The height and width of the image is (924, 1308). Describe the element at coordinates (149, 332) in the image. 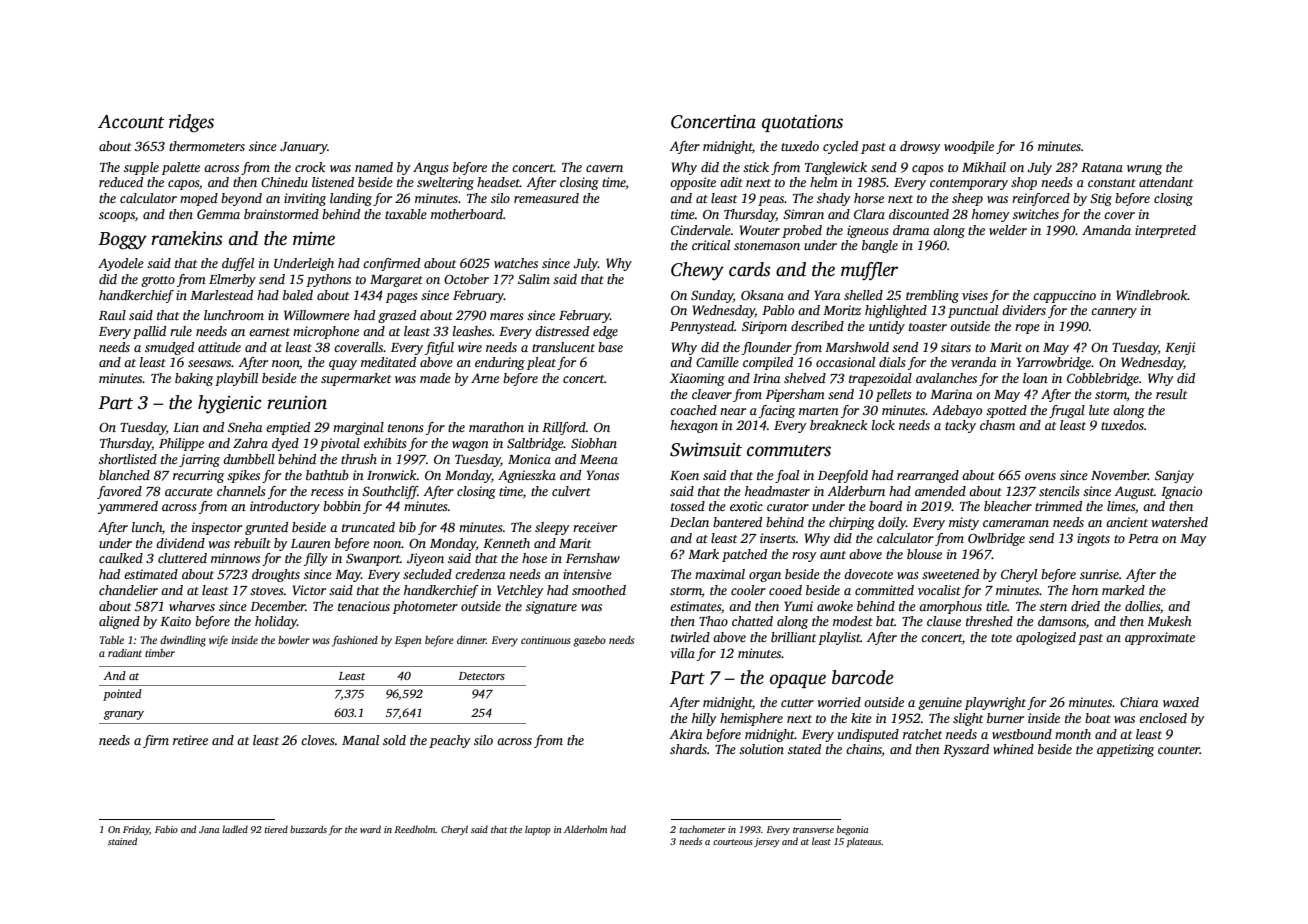

I see `pallid` at that location.
